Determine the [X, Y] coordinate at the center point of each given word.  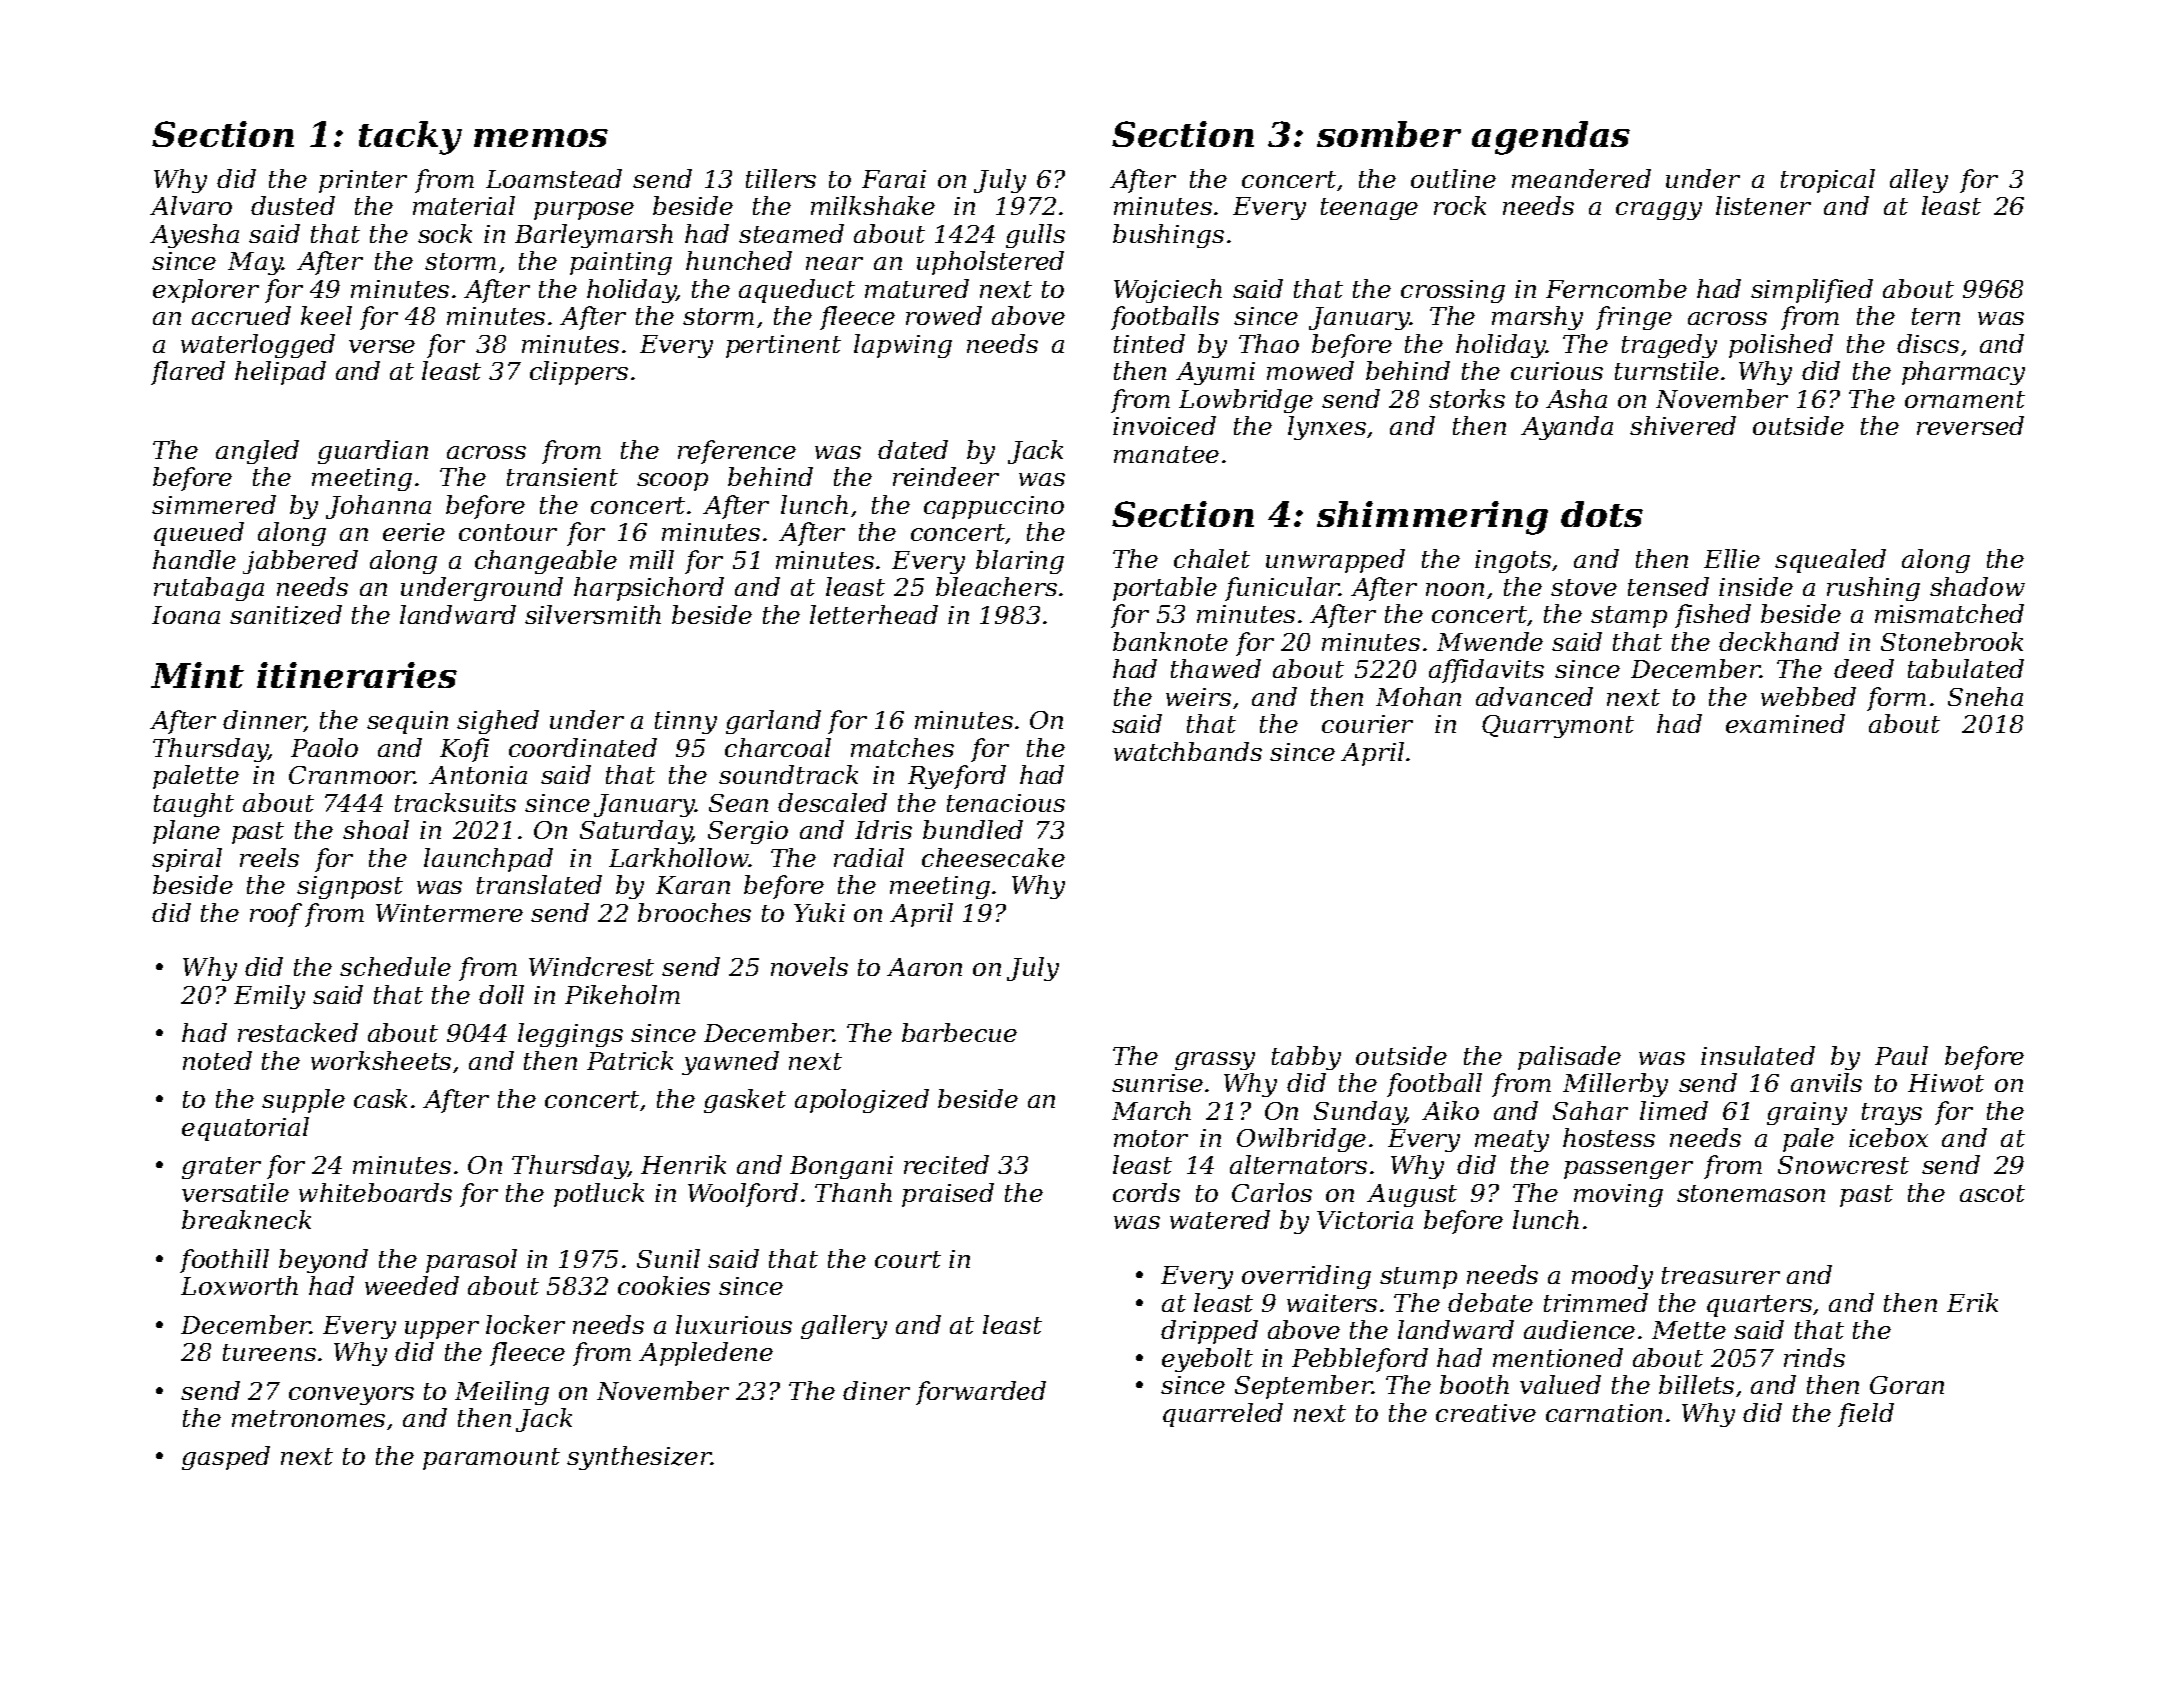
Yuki [819, 912]
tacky [410, 138]
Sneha [1985, 696]
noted [217, 1060]
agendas [1551, 138]
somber [1389, 134]
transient [562, 477]
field [1866, 1415]
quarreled [1223, 1415]
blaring [1020, 562]
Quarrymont [1558, 726]
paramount [491, 1459]
